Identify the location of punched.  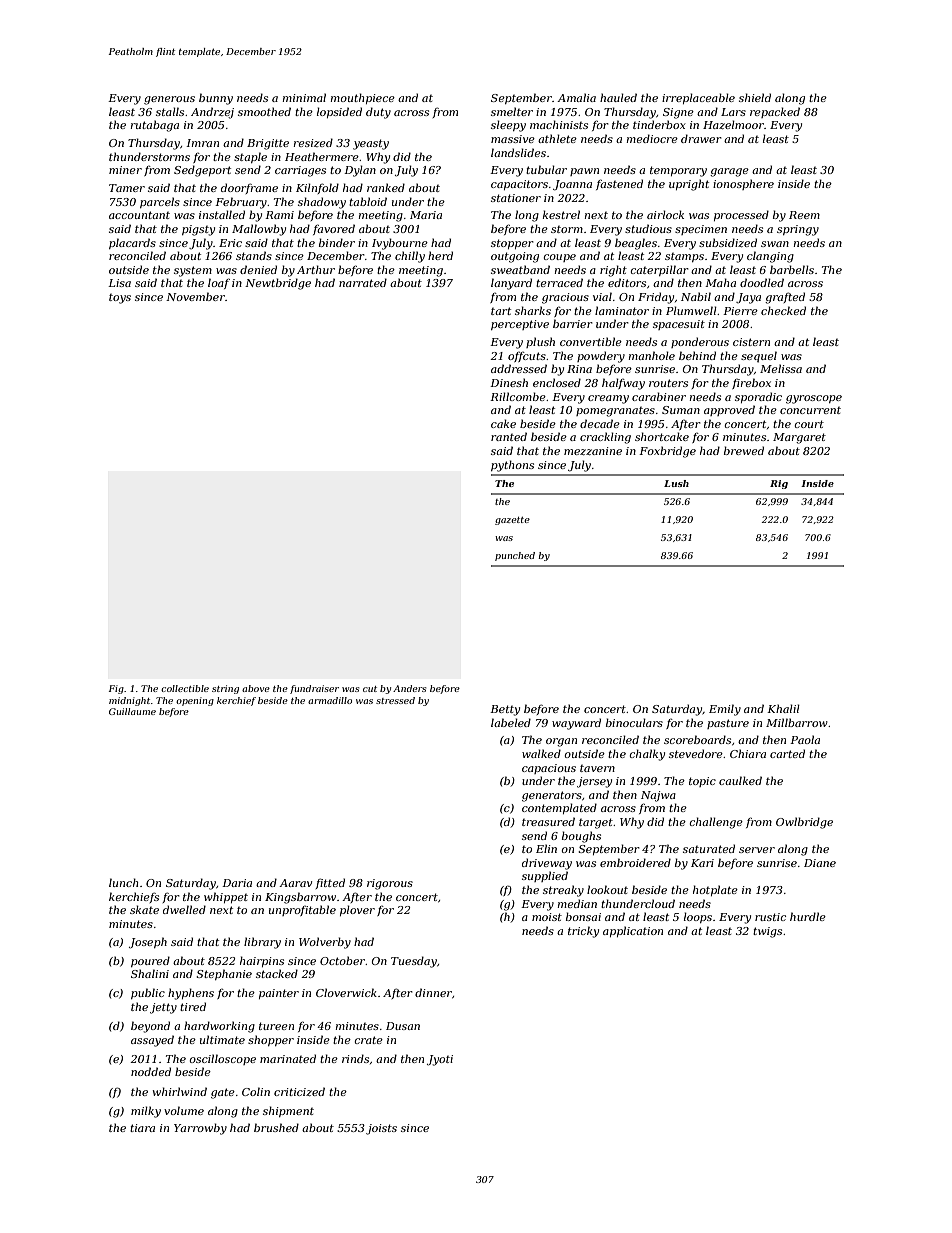
(515, 556).
